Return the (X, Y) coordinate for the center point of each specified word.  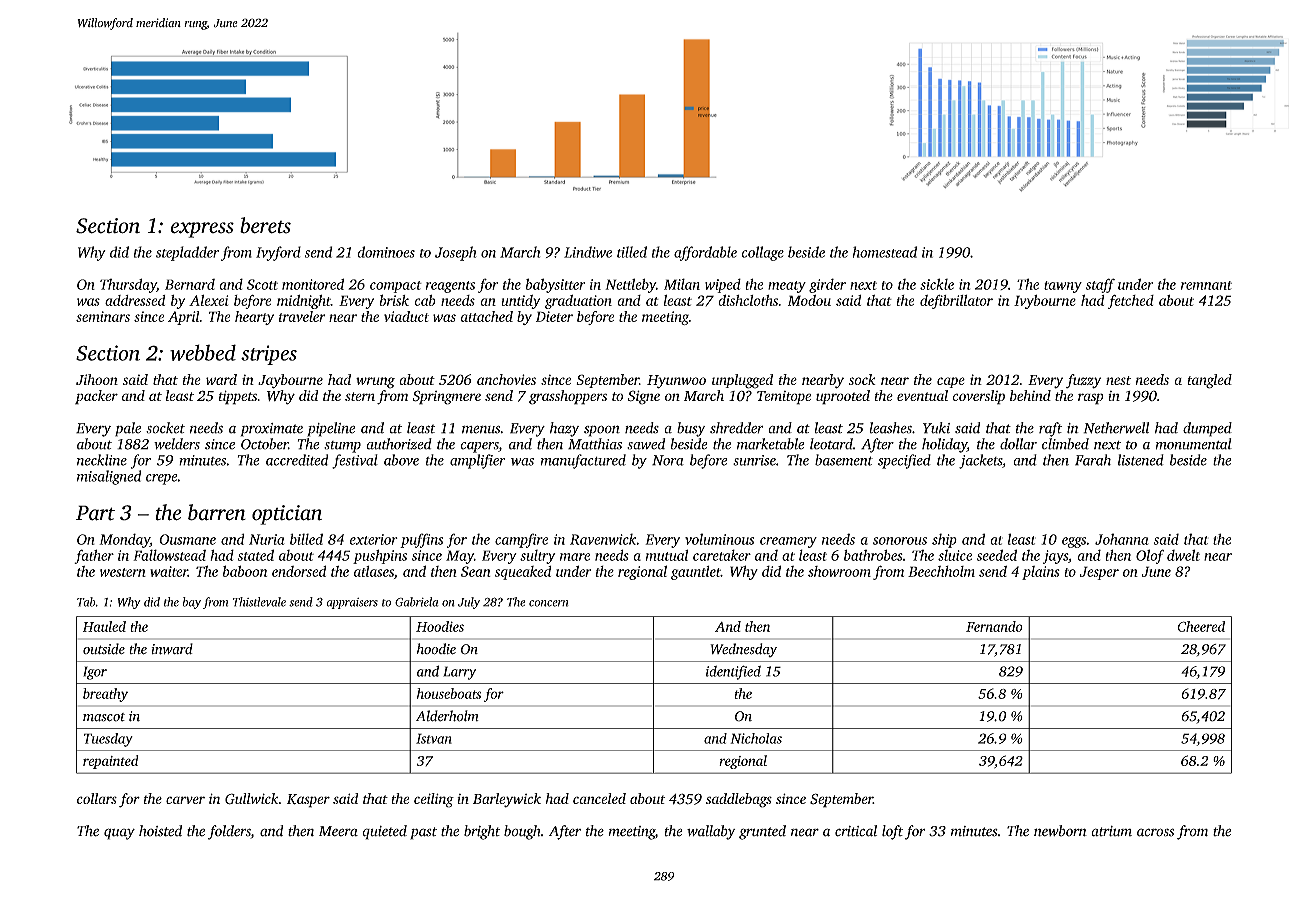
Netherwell (1116, 428)
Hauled (104, 626)
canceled (599, 798)
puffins (421, 540)
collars (97, 798)
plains (1041, 573)
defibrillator (956, 302)
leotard (831, 444)
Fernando (994, 626)
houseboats (449, 693)
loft (892, 832)
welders (177, 444)
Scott (262, 284)
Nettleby (630, 285)
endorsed (299, 571)
